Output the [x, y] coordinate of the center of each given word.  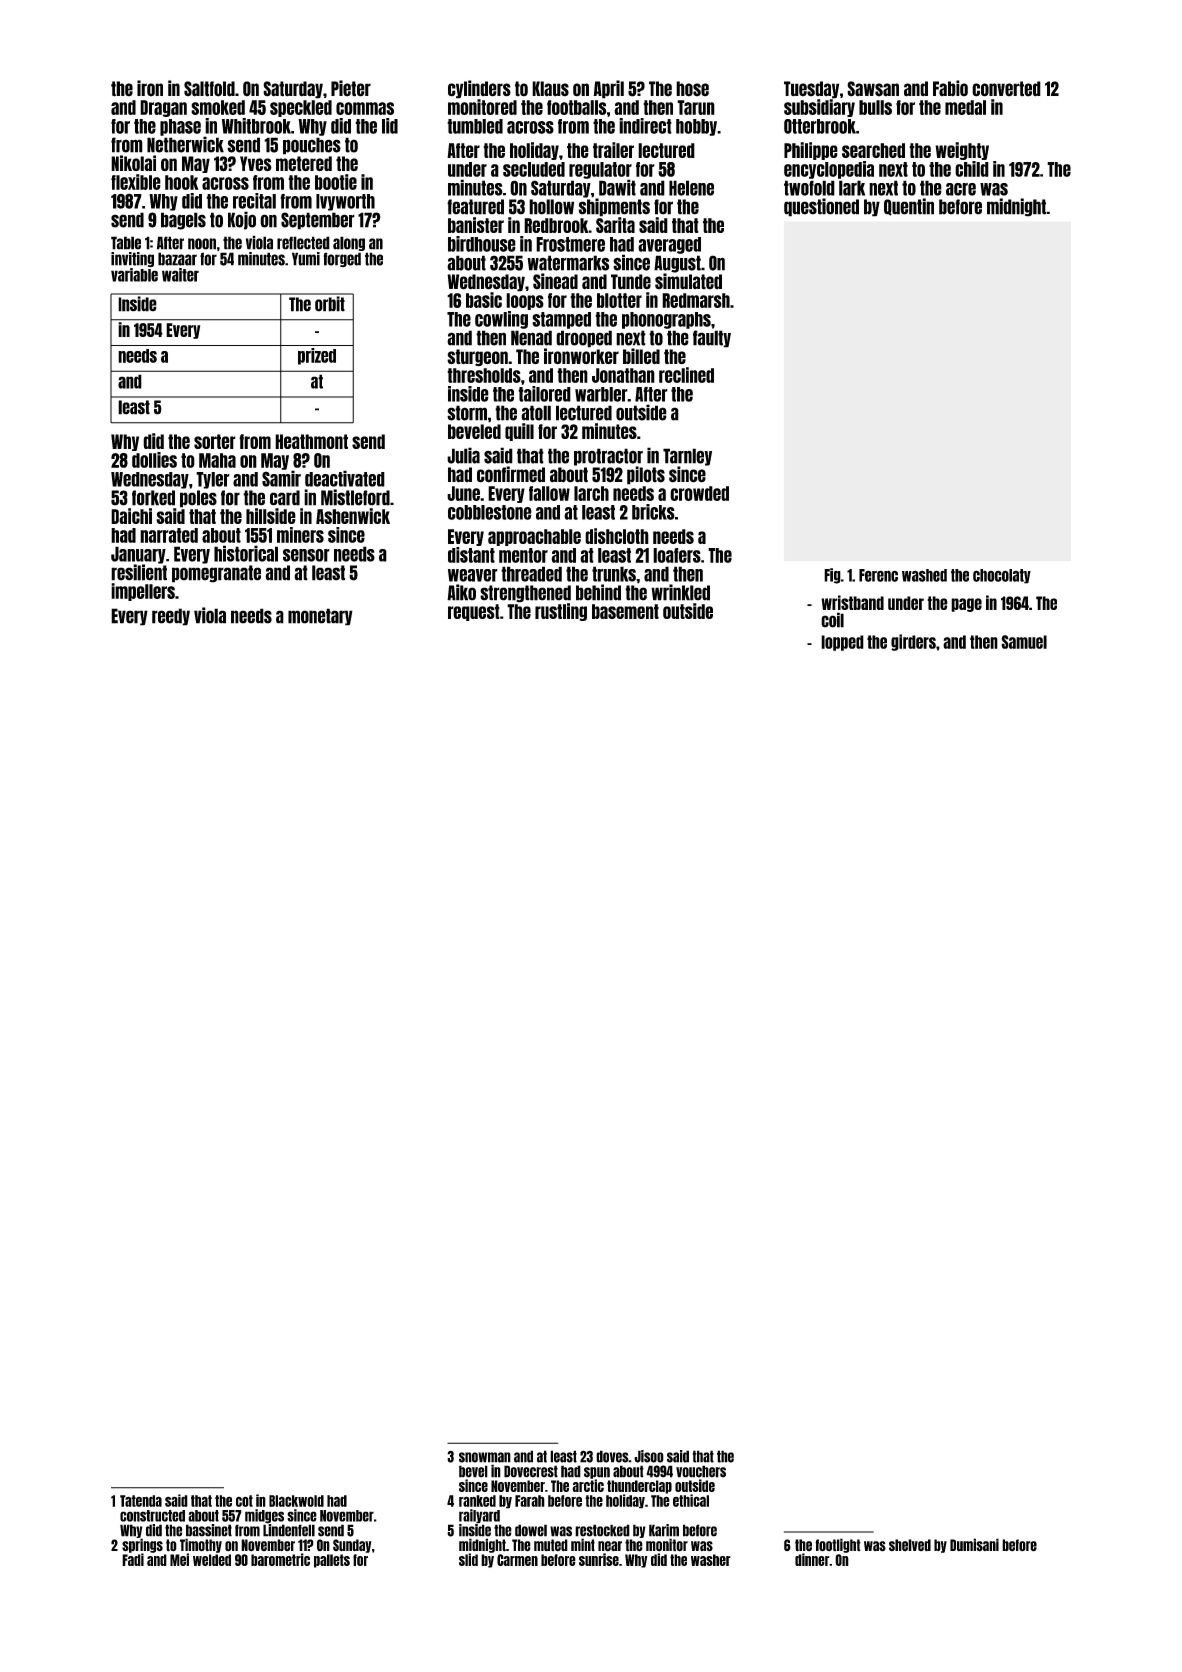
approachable [534, 537]
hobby [696, 127]
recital [254, 201]
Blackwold [296, 1501]
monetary [320, 617]
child [972, 169]
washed [924, 575]
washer [711, 1560]
